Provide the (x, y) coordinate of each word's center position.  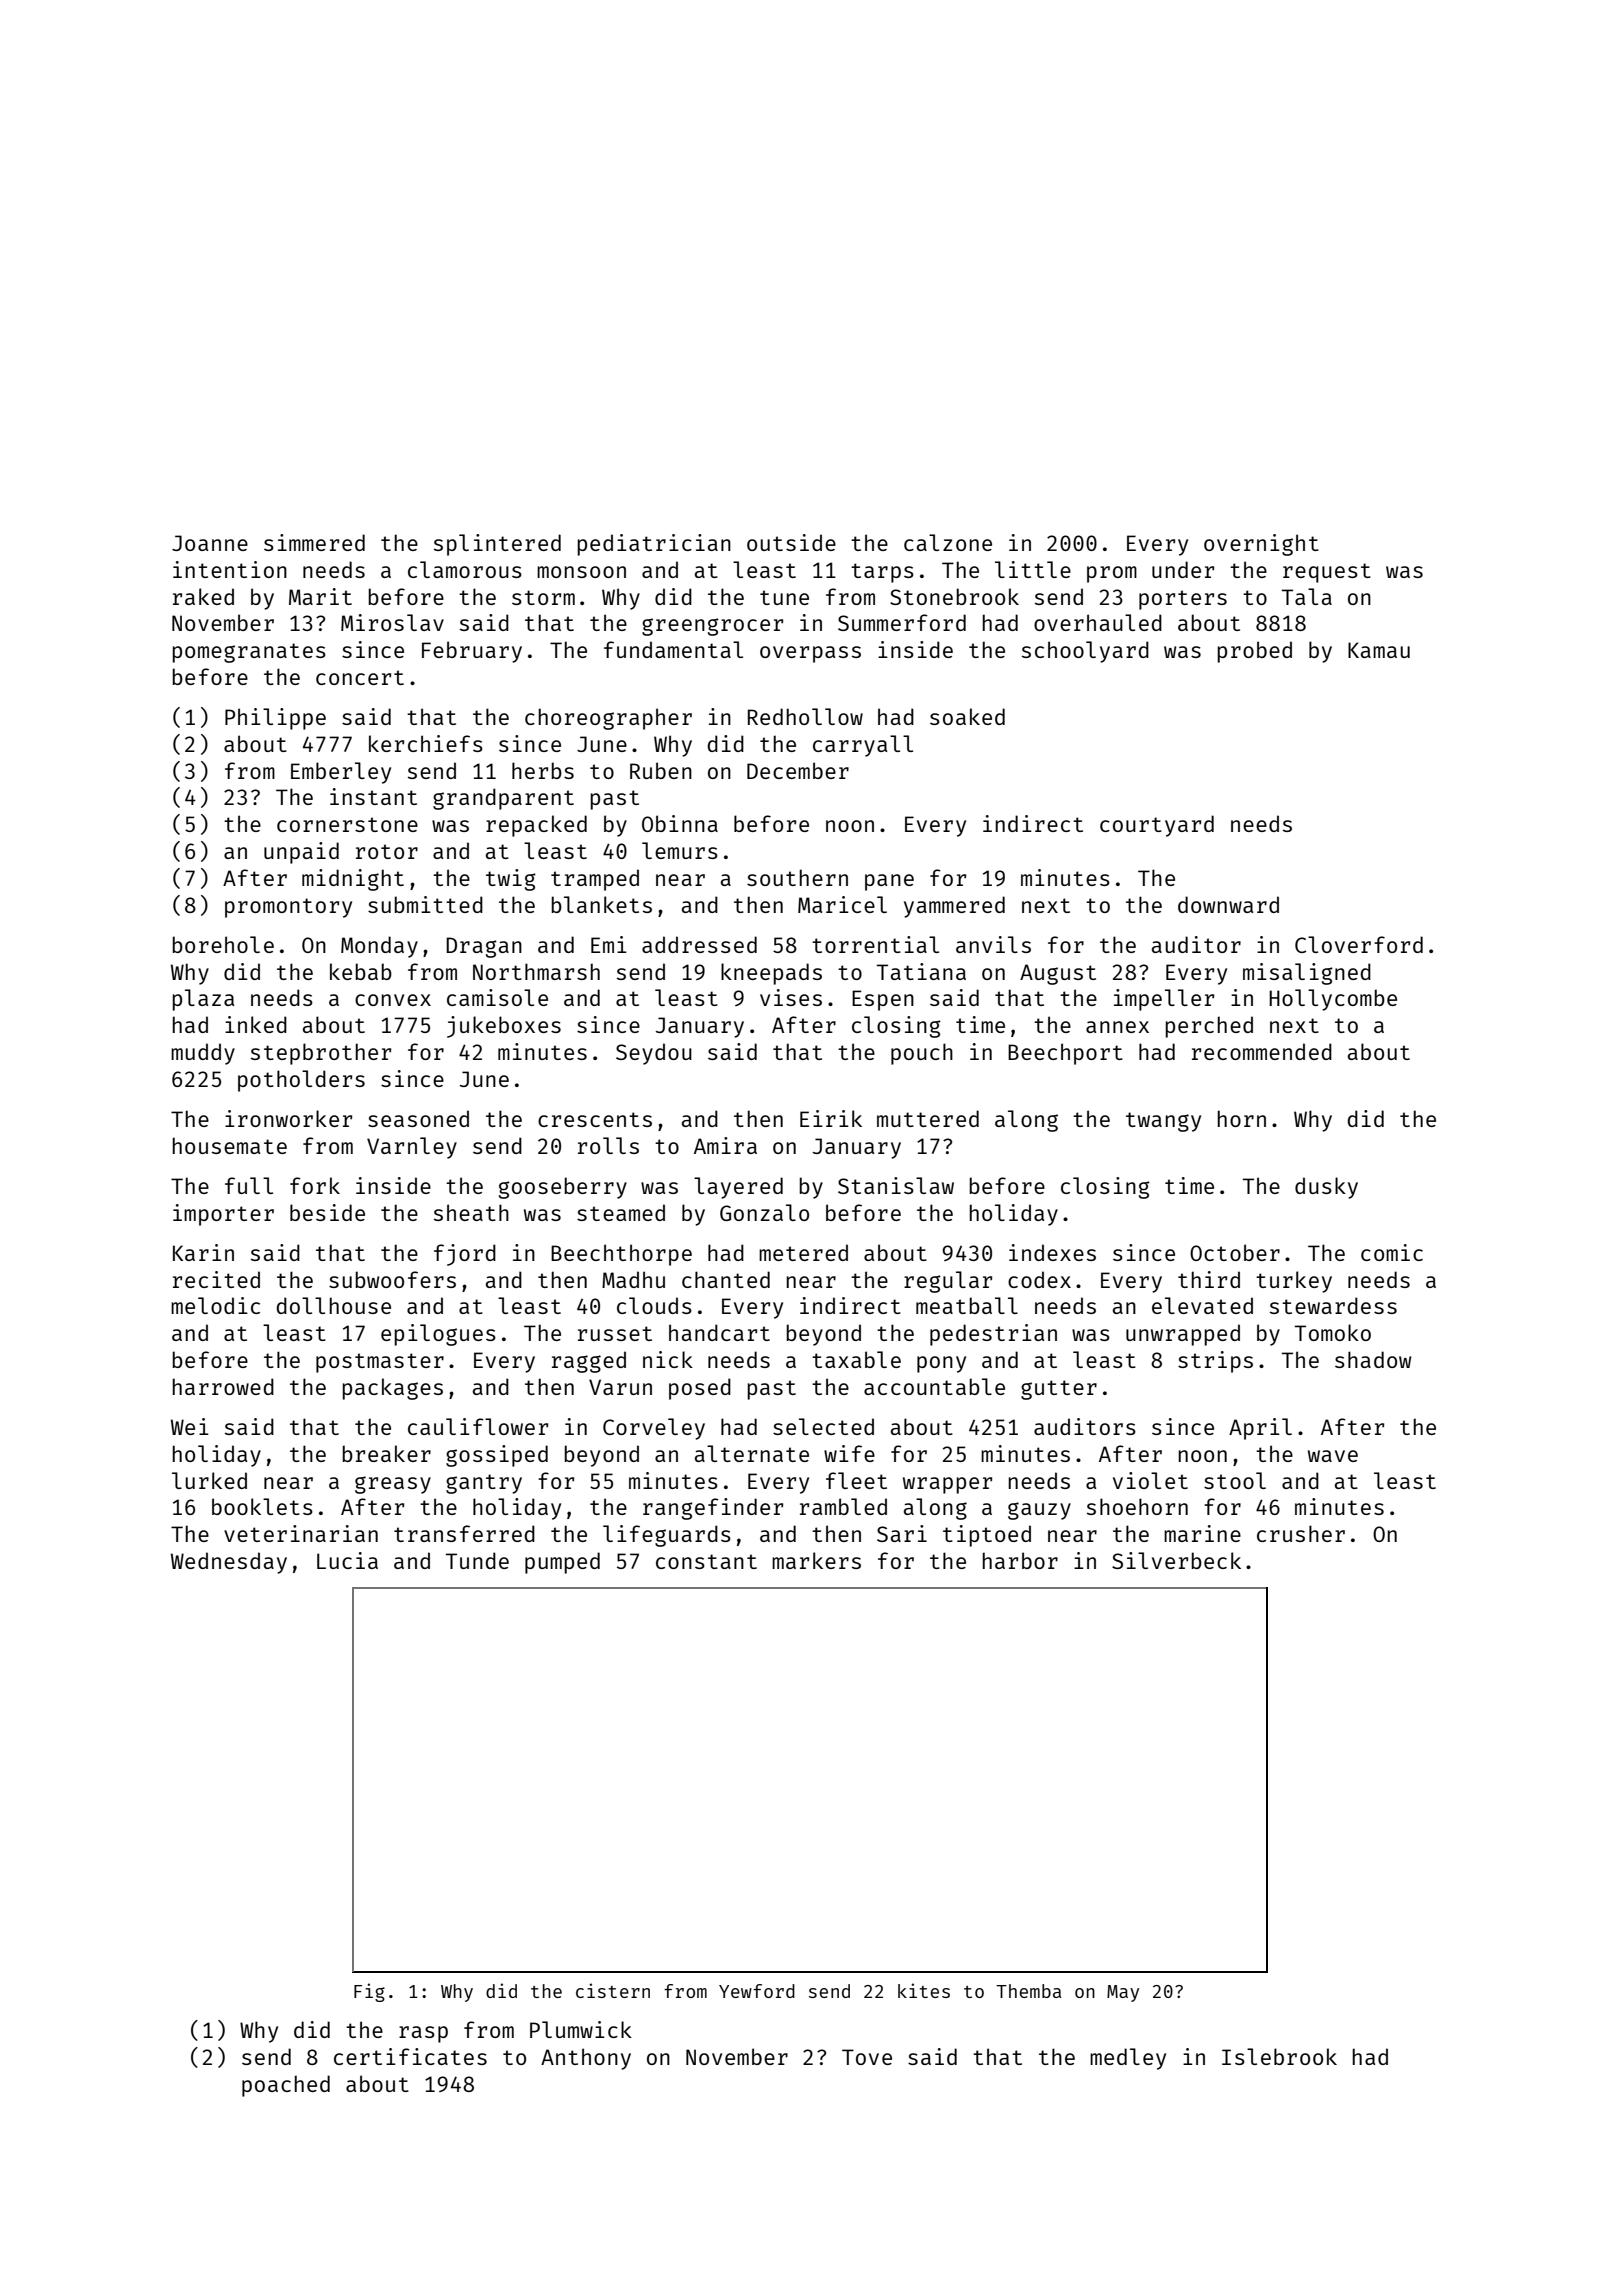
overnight (1261, 545)
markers (816, 1560)
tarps (882, 573)
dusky (1326, 1188)
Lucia (347, 1560)
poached (286, 2086)
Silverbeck (1176, 1560)
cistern (613, 1990)
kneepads (771, 974)
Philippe (275, 719)
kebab (361, 971)
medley (1128, 2059)
